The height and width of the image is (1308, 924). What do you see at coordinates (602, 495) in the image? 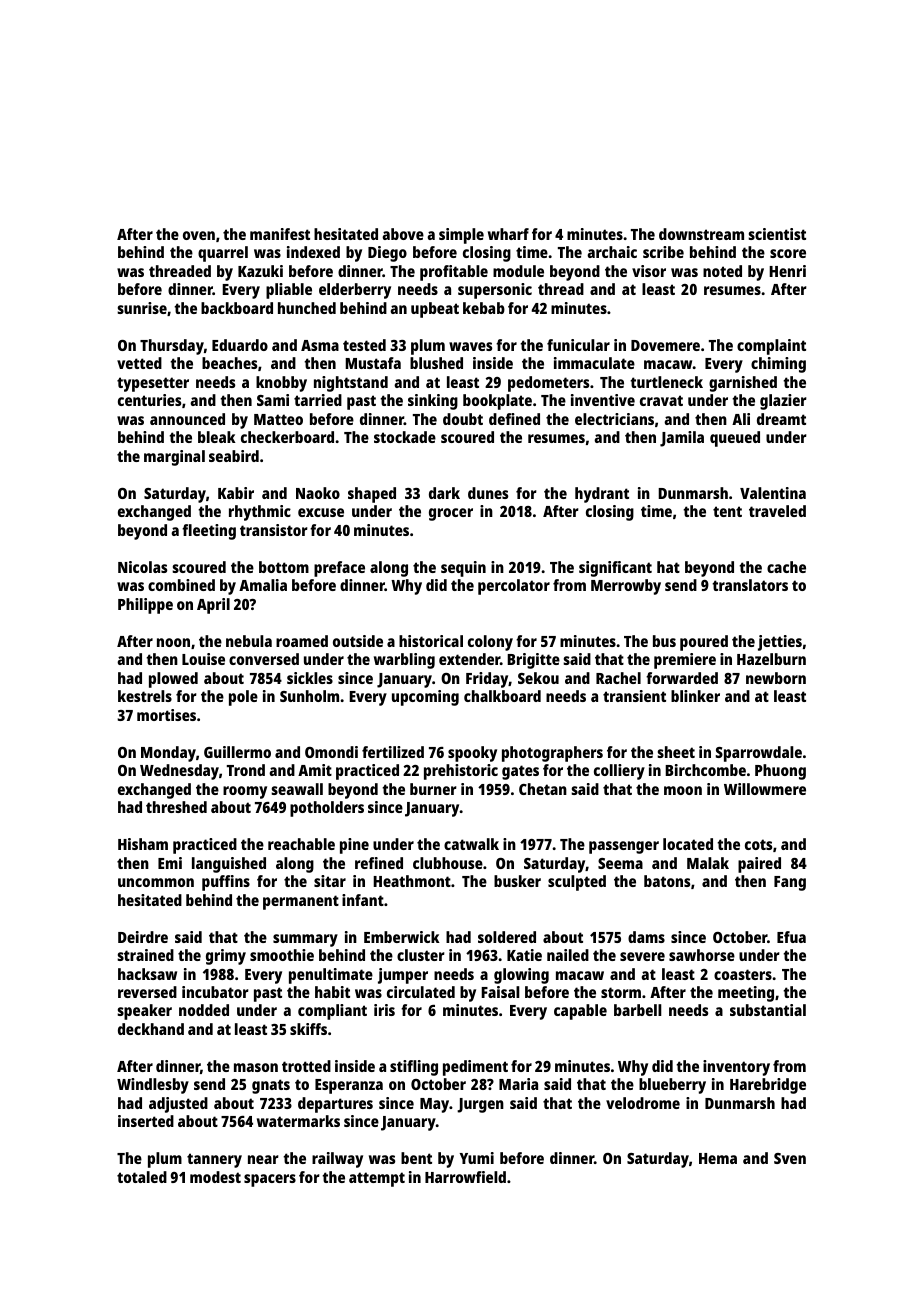
I see `hydrant` at bounding box center [602, 495].
